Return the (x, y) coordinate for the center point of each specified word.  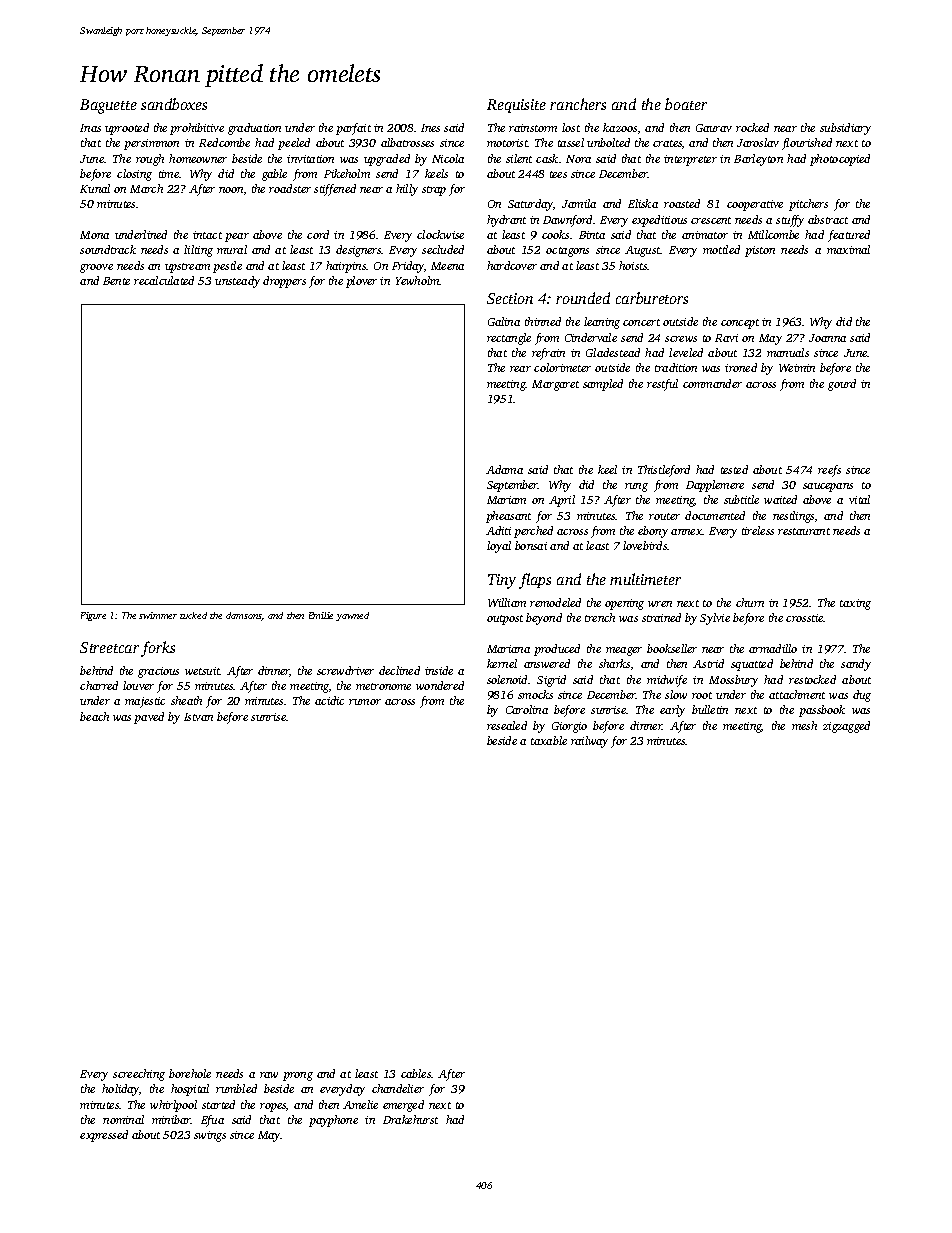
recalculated (164, 280)
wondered (440, 685)
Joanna (827, 338)
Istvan (198, 717)
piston (760, 251)
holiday (121, 1090)
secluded (443, 249)
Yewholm (418, 280)
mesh (804, 725)
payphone (333, 1121)
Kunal (95, 188)
